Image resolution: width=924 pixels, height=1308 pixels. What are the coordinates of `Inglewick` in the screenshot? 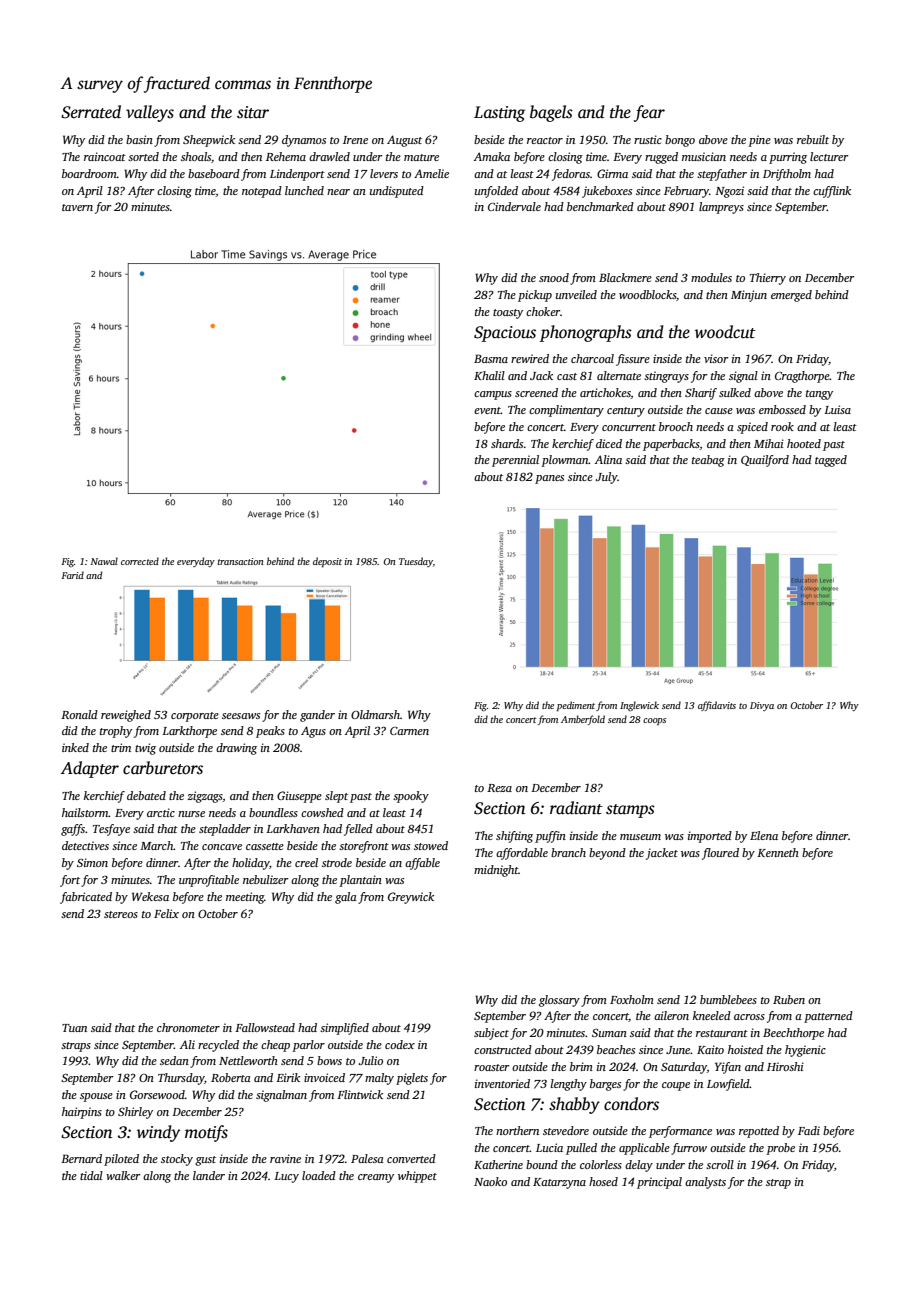 It's located at (639, 706).
